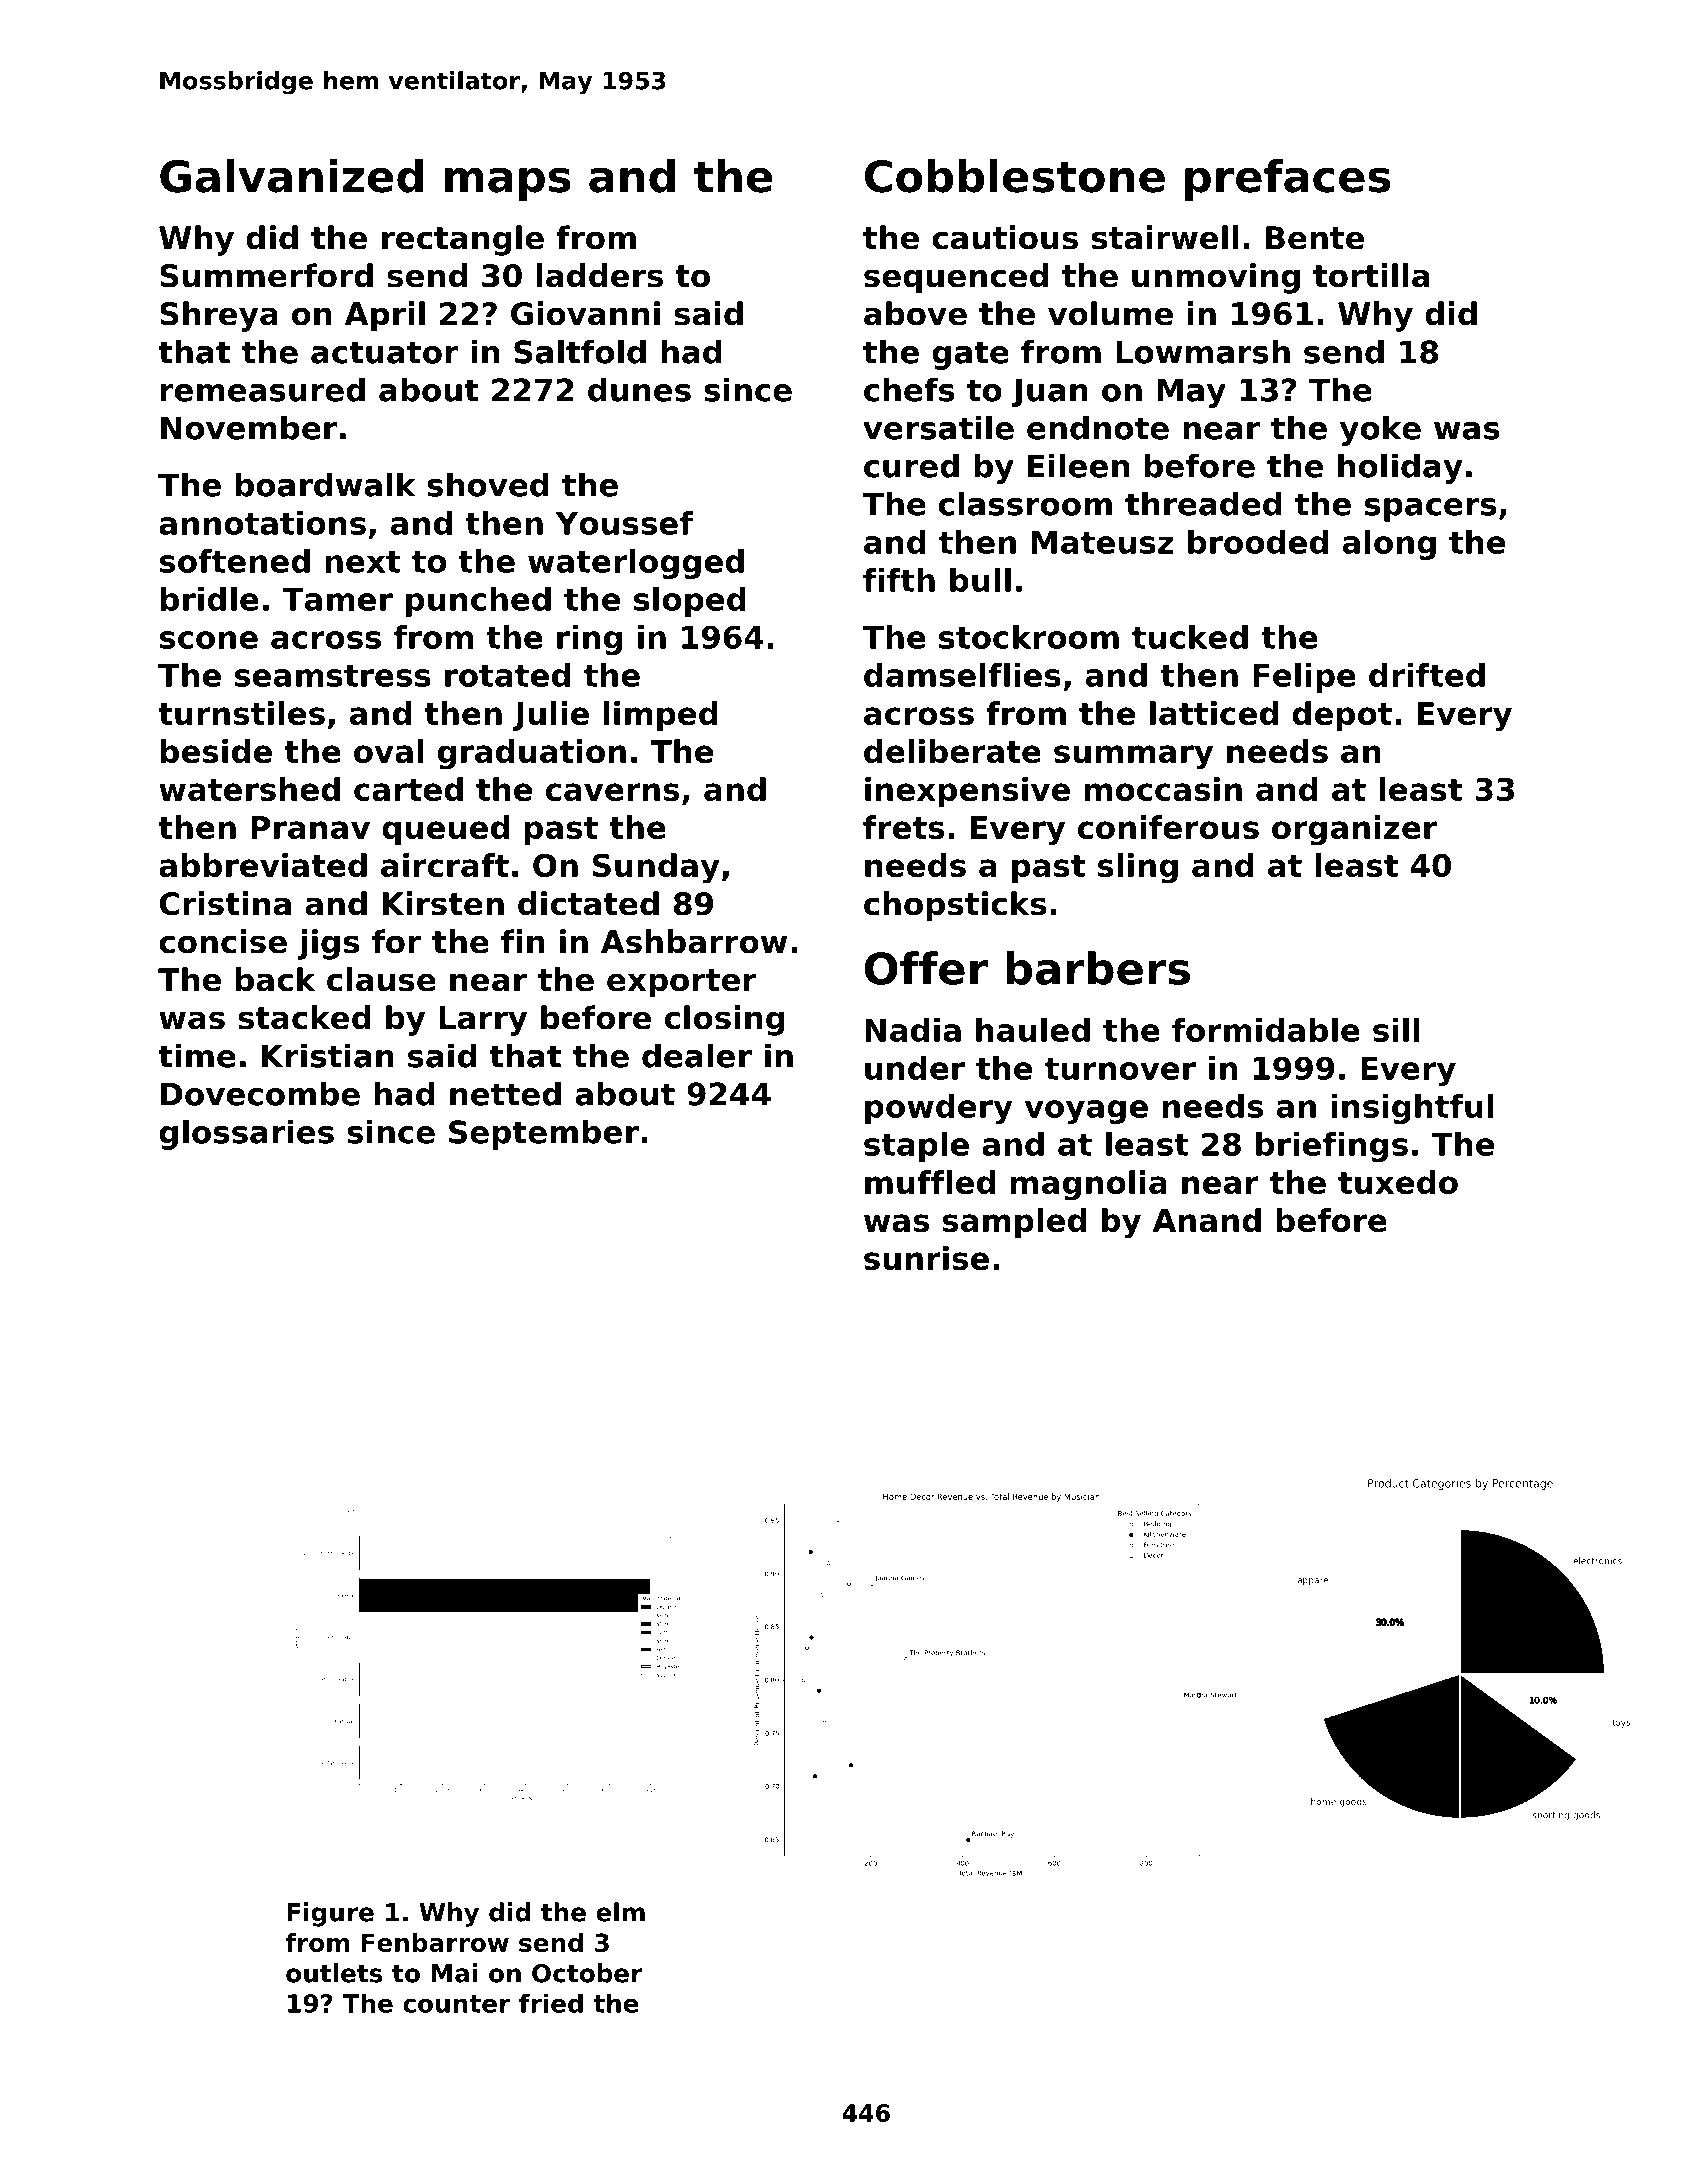 The width and height of the screenshot is (1683, 2178). What do you see at coordinates (291, 176) in the screenshot?
I see `Galvanized` at bounding box center [291, 176].
